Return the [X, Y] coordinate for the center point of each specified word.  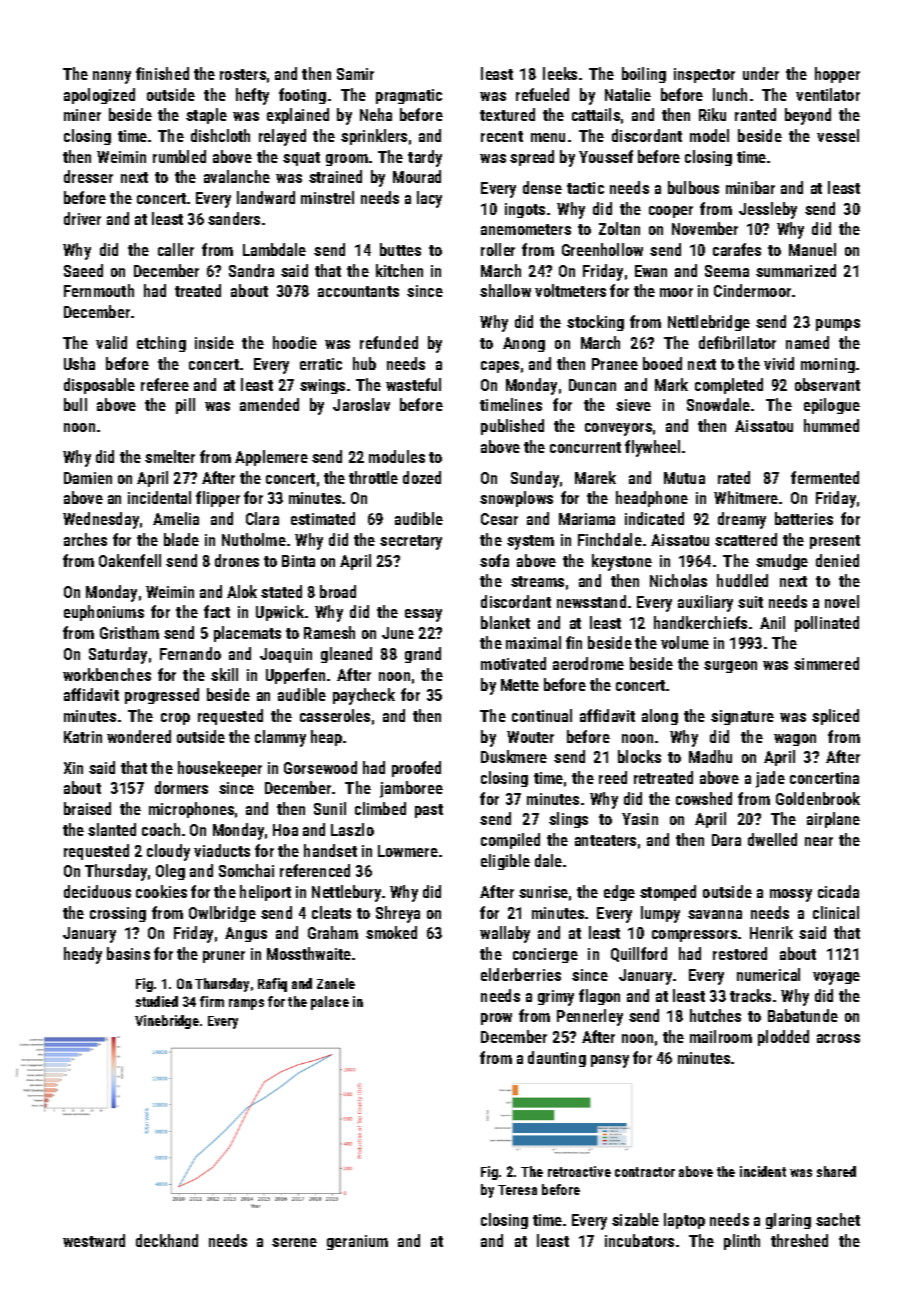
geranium [357, 1242]
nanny [112, 77]
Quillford [639, 954]
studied [157, 1001]
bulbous [693, 187]
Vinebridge [167, 1022]
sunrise [543, 892]
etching [161, 344]
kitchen [399, 270]
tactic [585, 188]
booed [662, 363]
